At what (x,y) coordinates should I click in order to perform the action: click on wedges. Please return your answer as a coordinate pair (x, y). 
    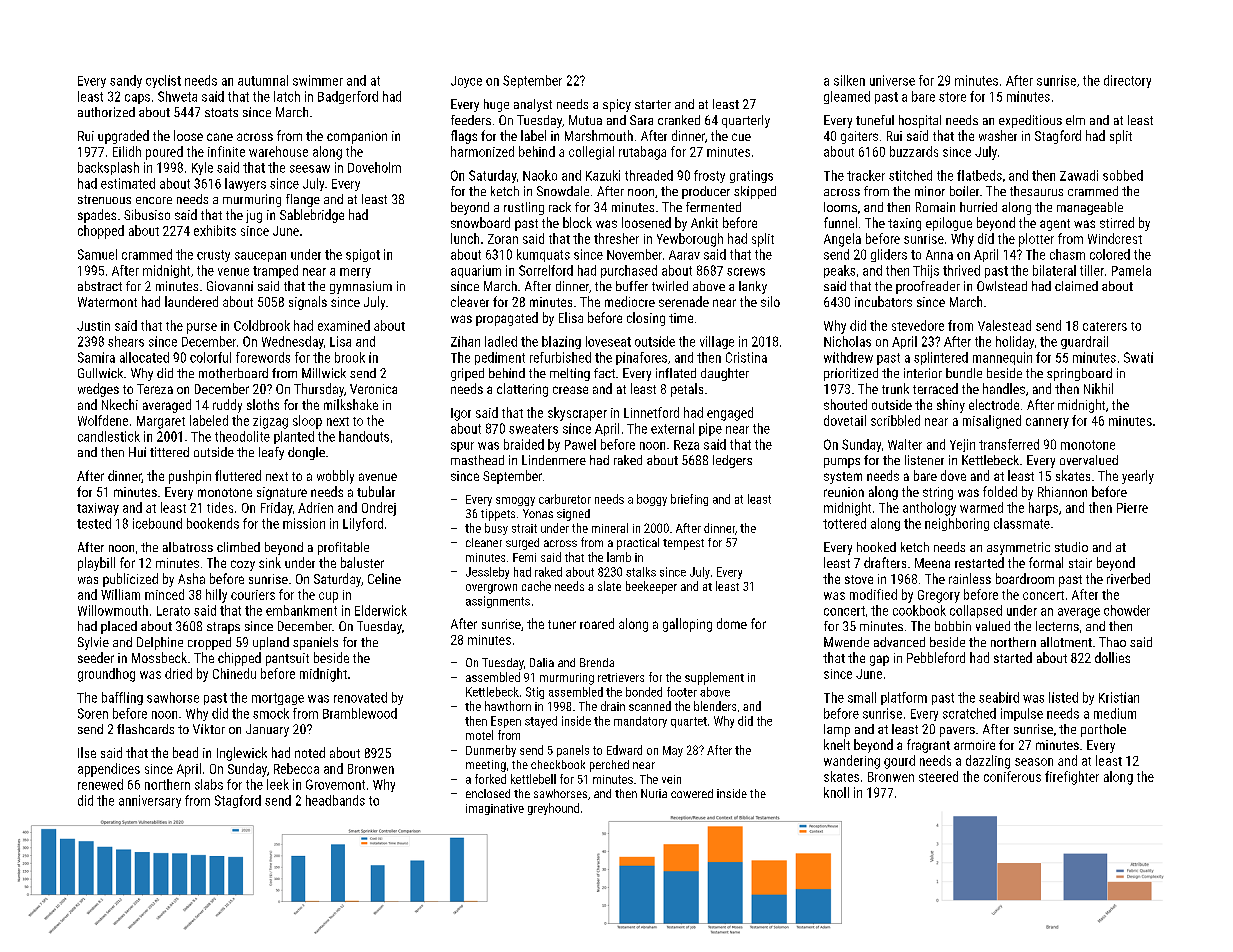
    Looking at the image, I should click on (98, 390).
